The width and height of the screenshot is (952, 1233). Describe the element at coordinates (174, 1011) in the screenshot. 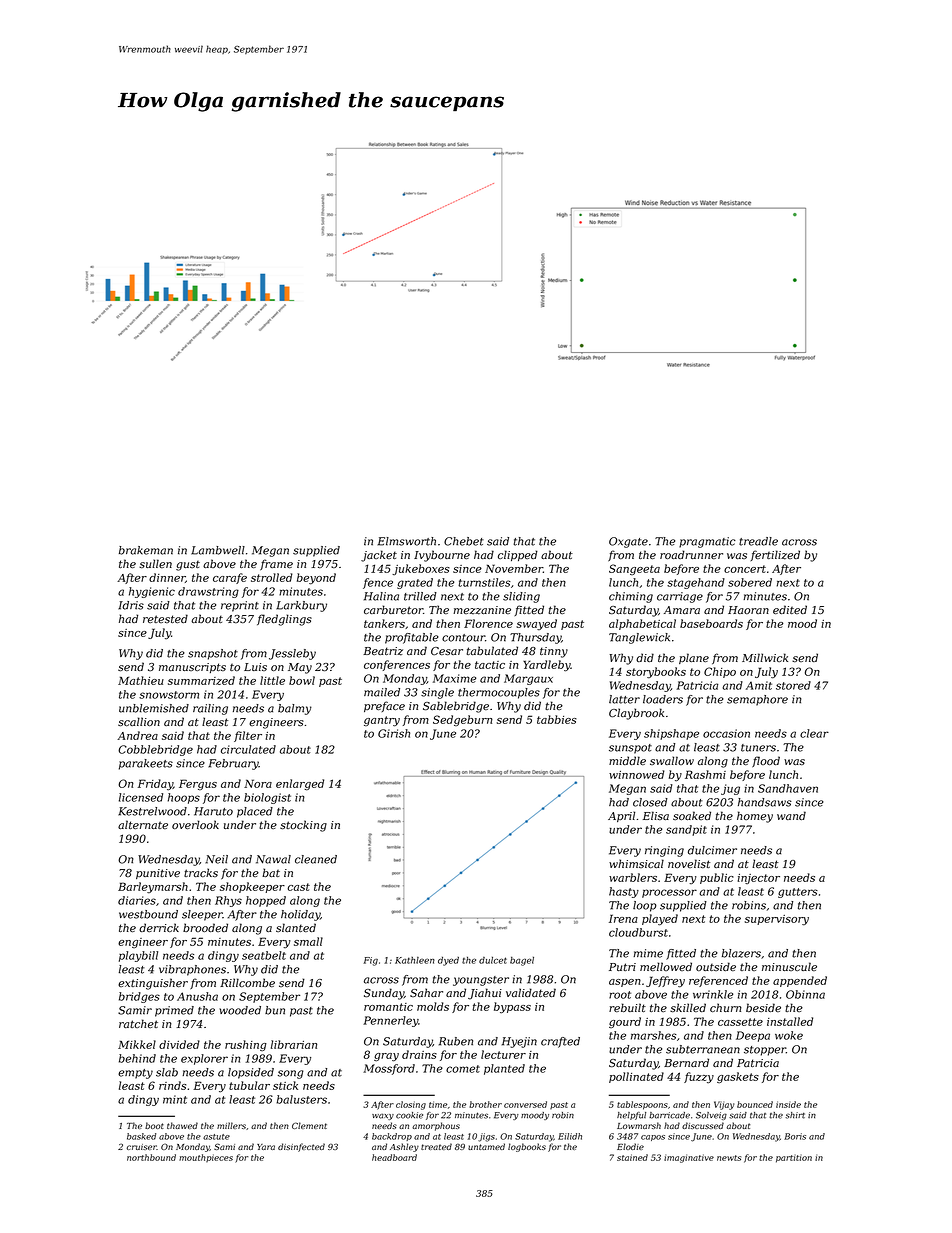

I see `primed` at that location.
